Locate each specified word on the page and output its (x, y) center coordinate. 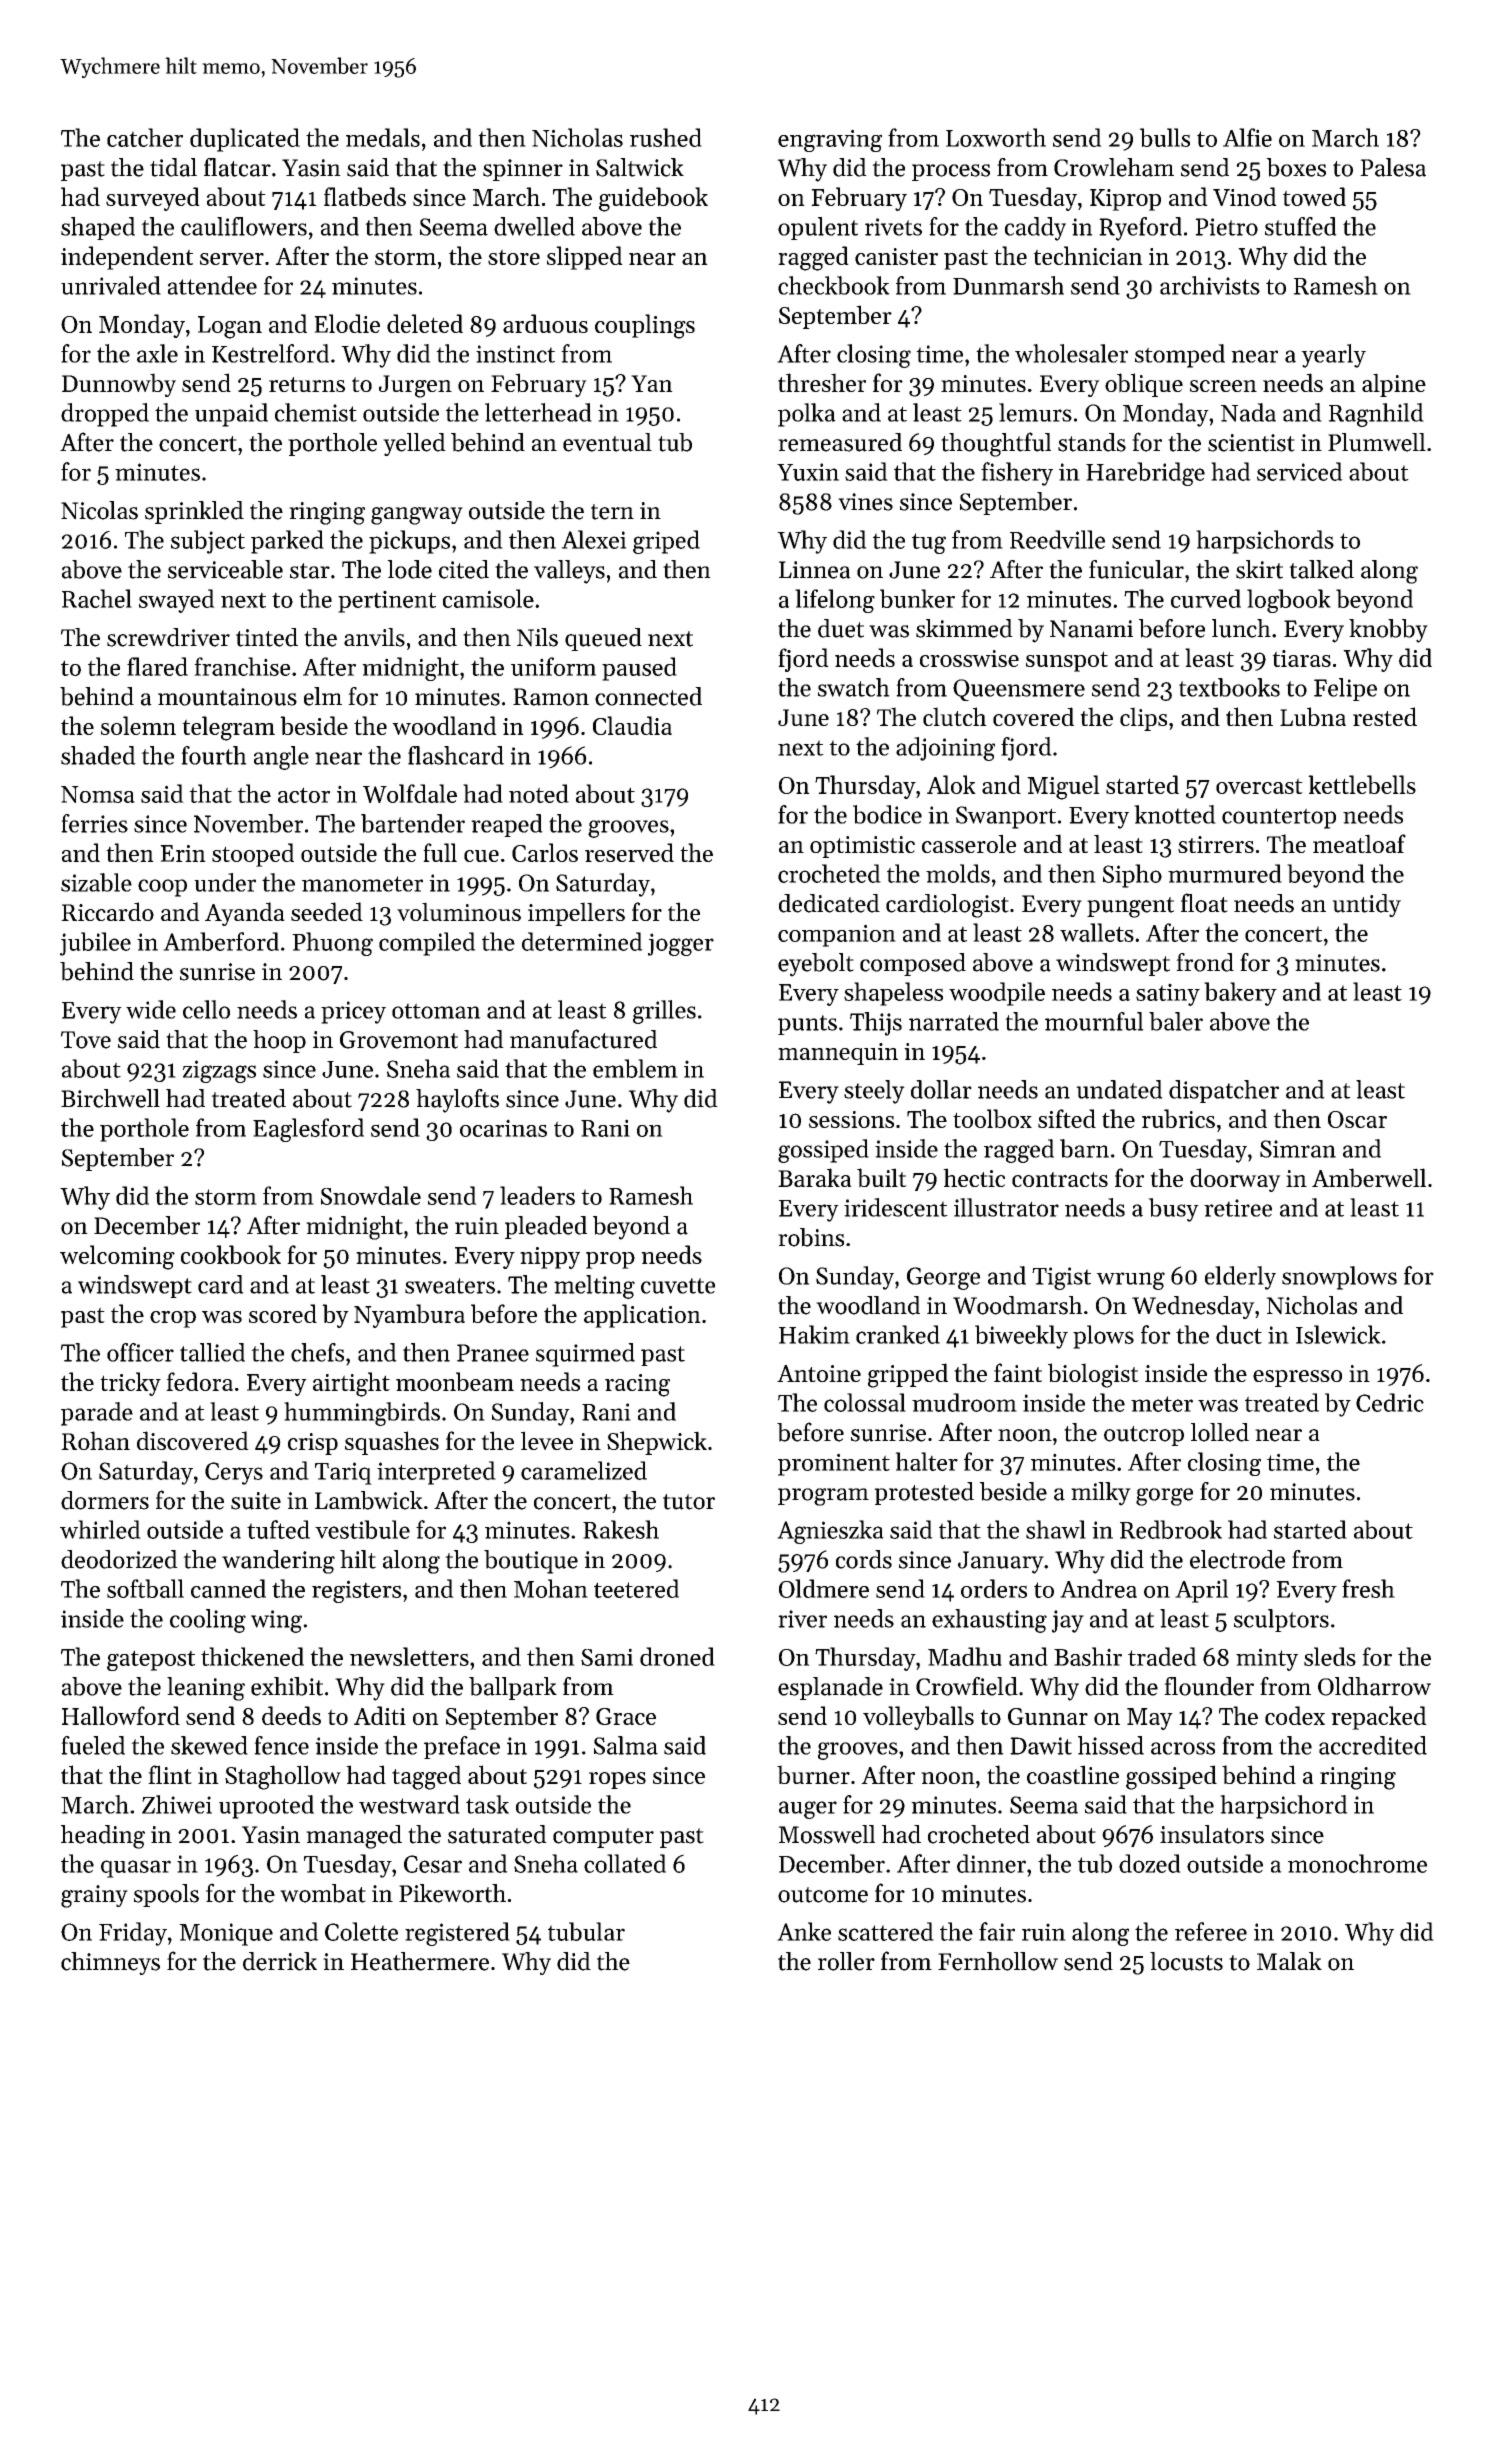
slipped (585, 258)
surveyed (153, 199)
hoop (279, 1041)
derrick (280, 1961)
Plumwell (1377, 442)
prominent (834, 1464)
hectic (974, 1177)
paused (639, 669)
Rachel (97, 598)
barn (1084, 1148)
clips (1143, 719)
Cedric (1390, 1402)
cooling (208, 1621)
